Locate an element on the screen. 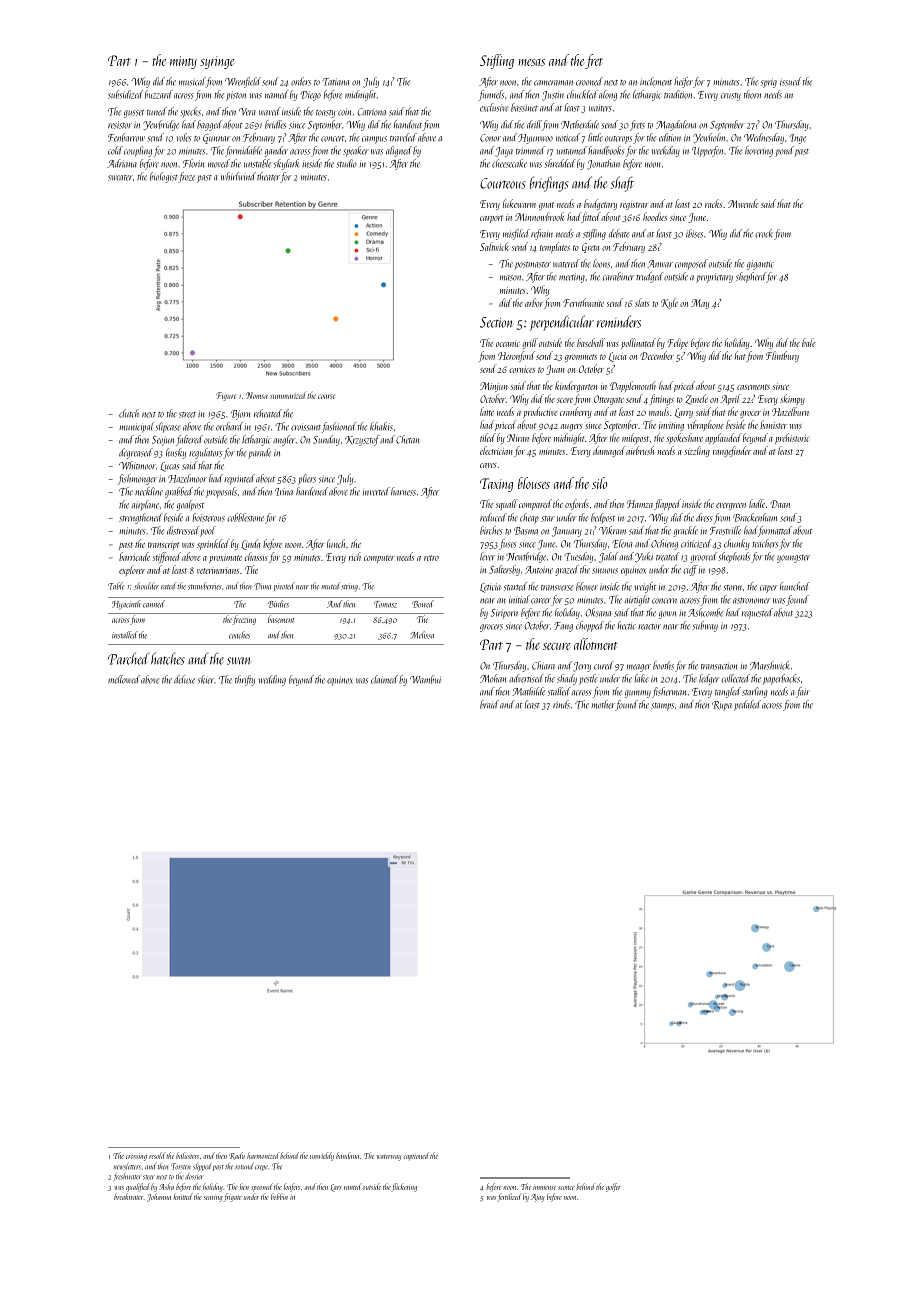  Wambui is located at coordinates (425, 679).
